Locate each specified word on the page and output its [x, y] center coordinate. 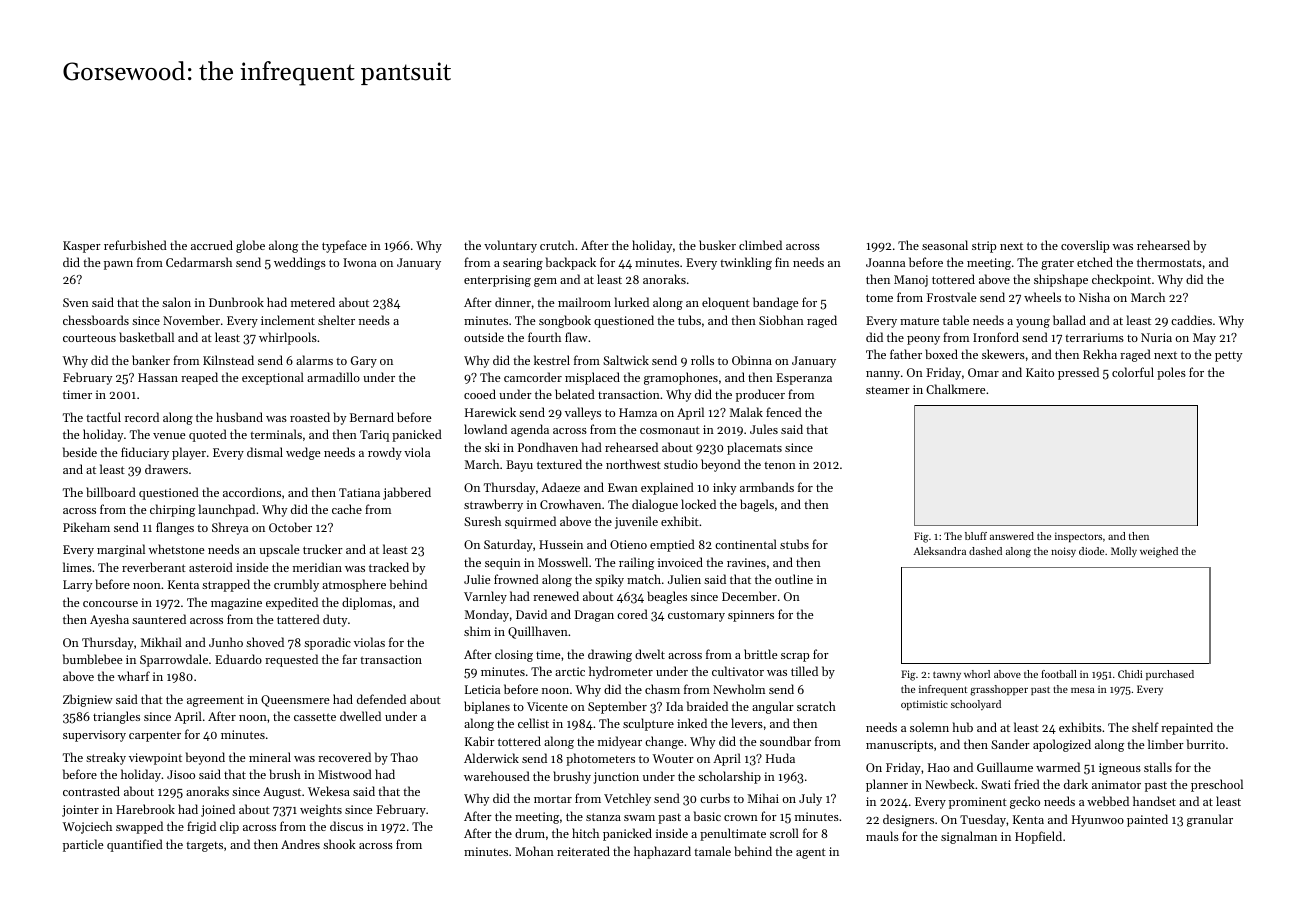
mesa [1083, 690]
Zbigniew [88, 700]
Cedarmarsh [199, 262]
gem [545, 282]
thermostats [1169, 262]
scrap [795, 657]
